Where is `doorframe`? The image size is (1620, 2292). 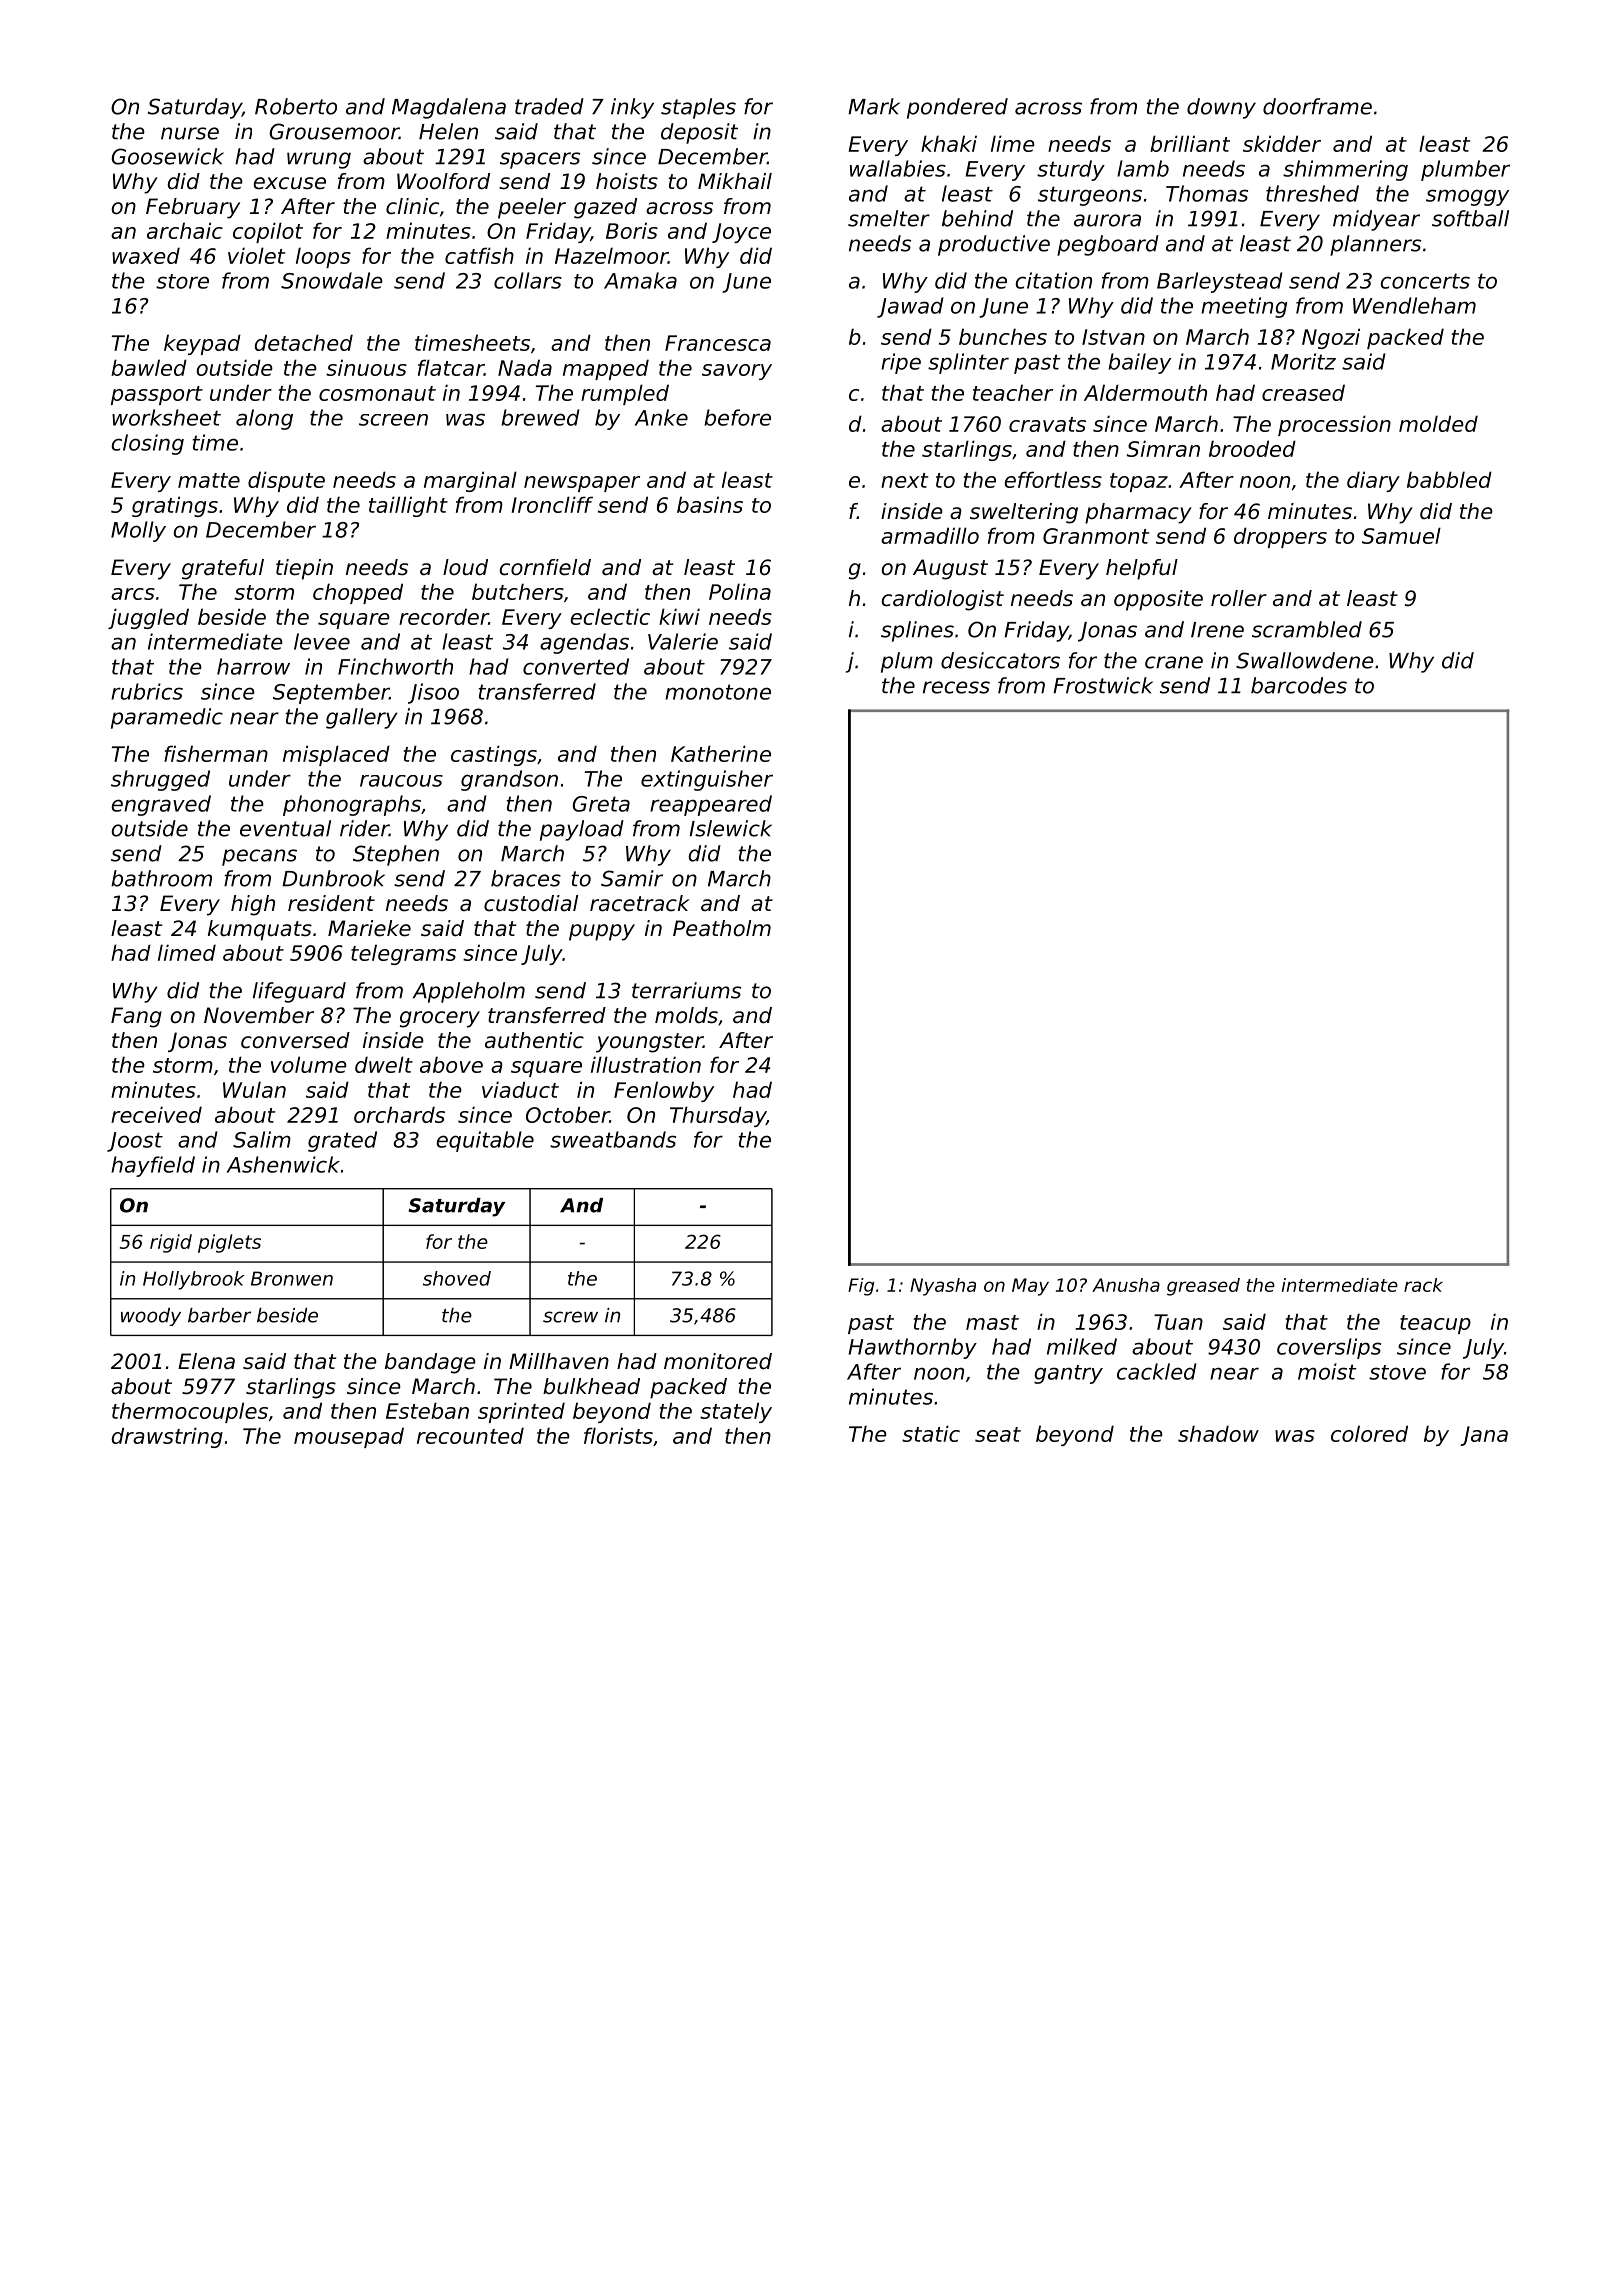 doorframe is located at coordinates (1317, 106).
